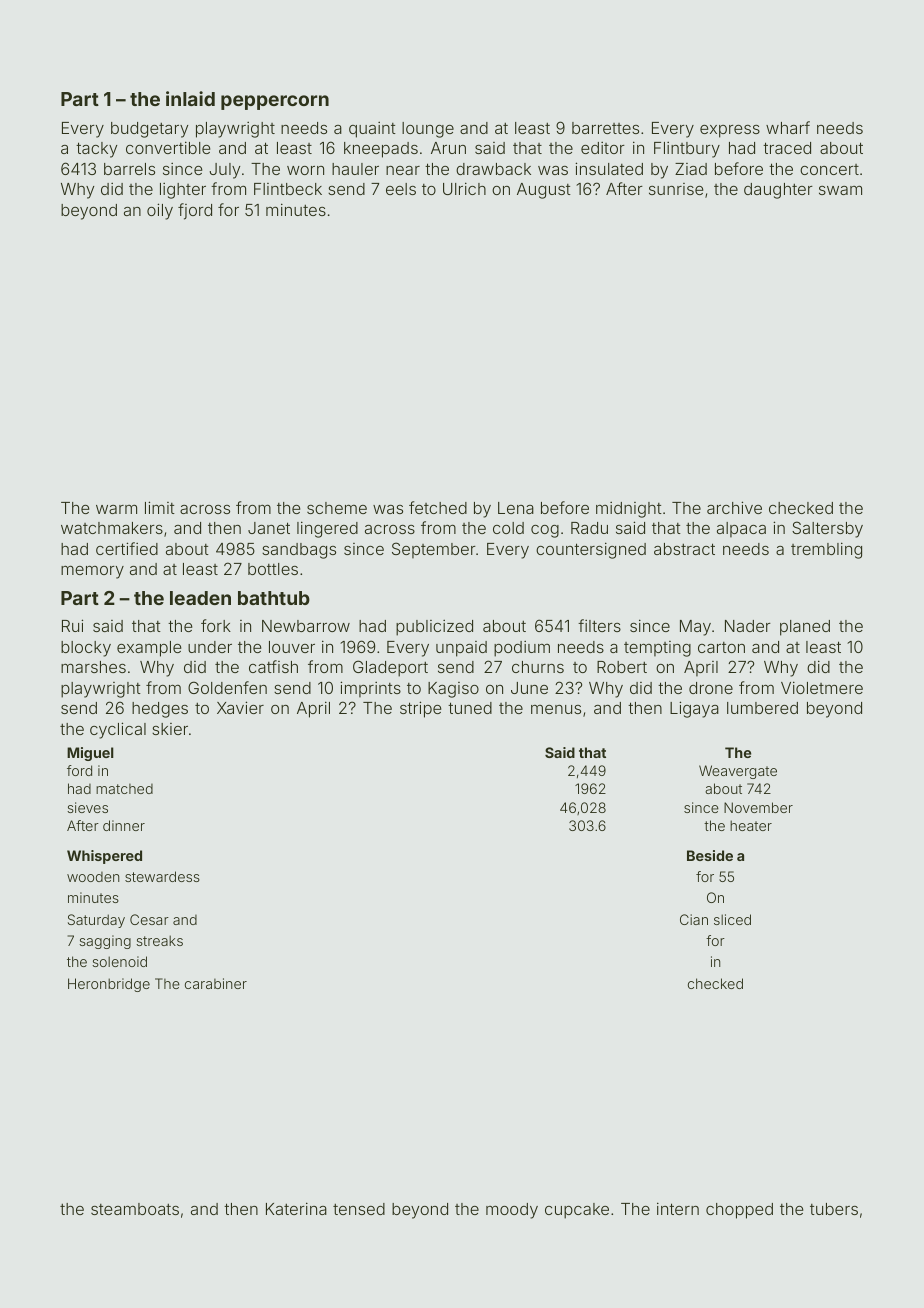  I want to click on tensed, so click(359, 1209).
